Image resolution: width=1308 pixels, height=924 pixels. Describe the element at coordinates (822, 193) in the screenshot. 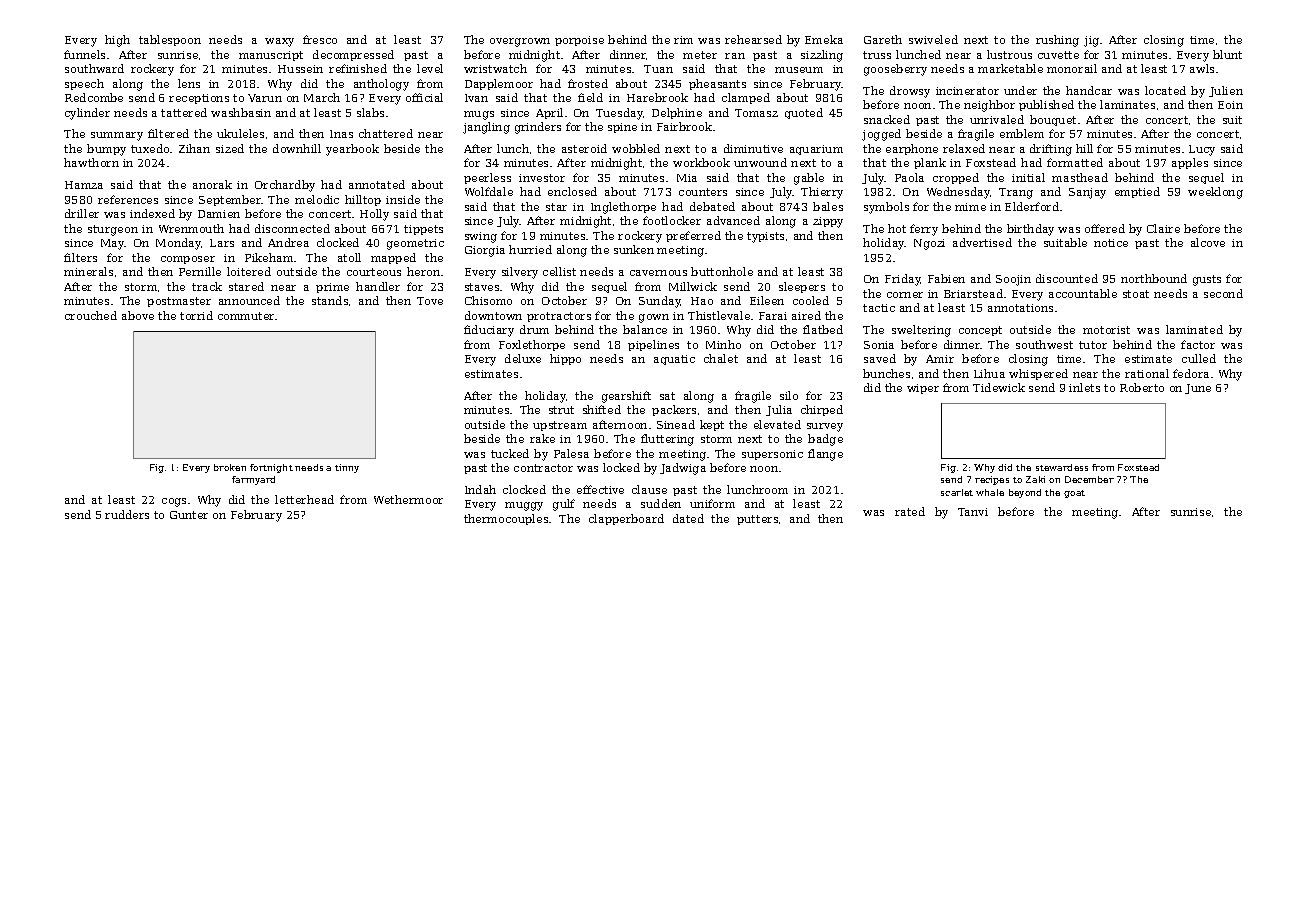

I see `Thierry` at that location.
